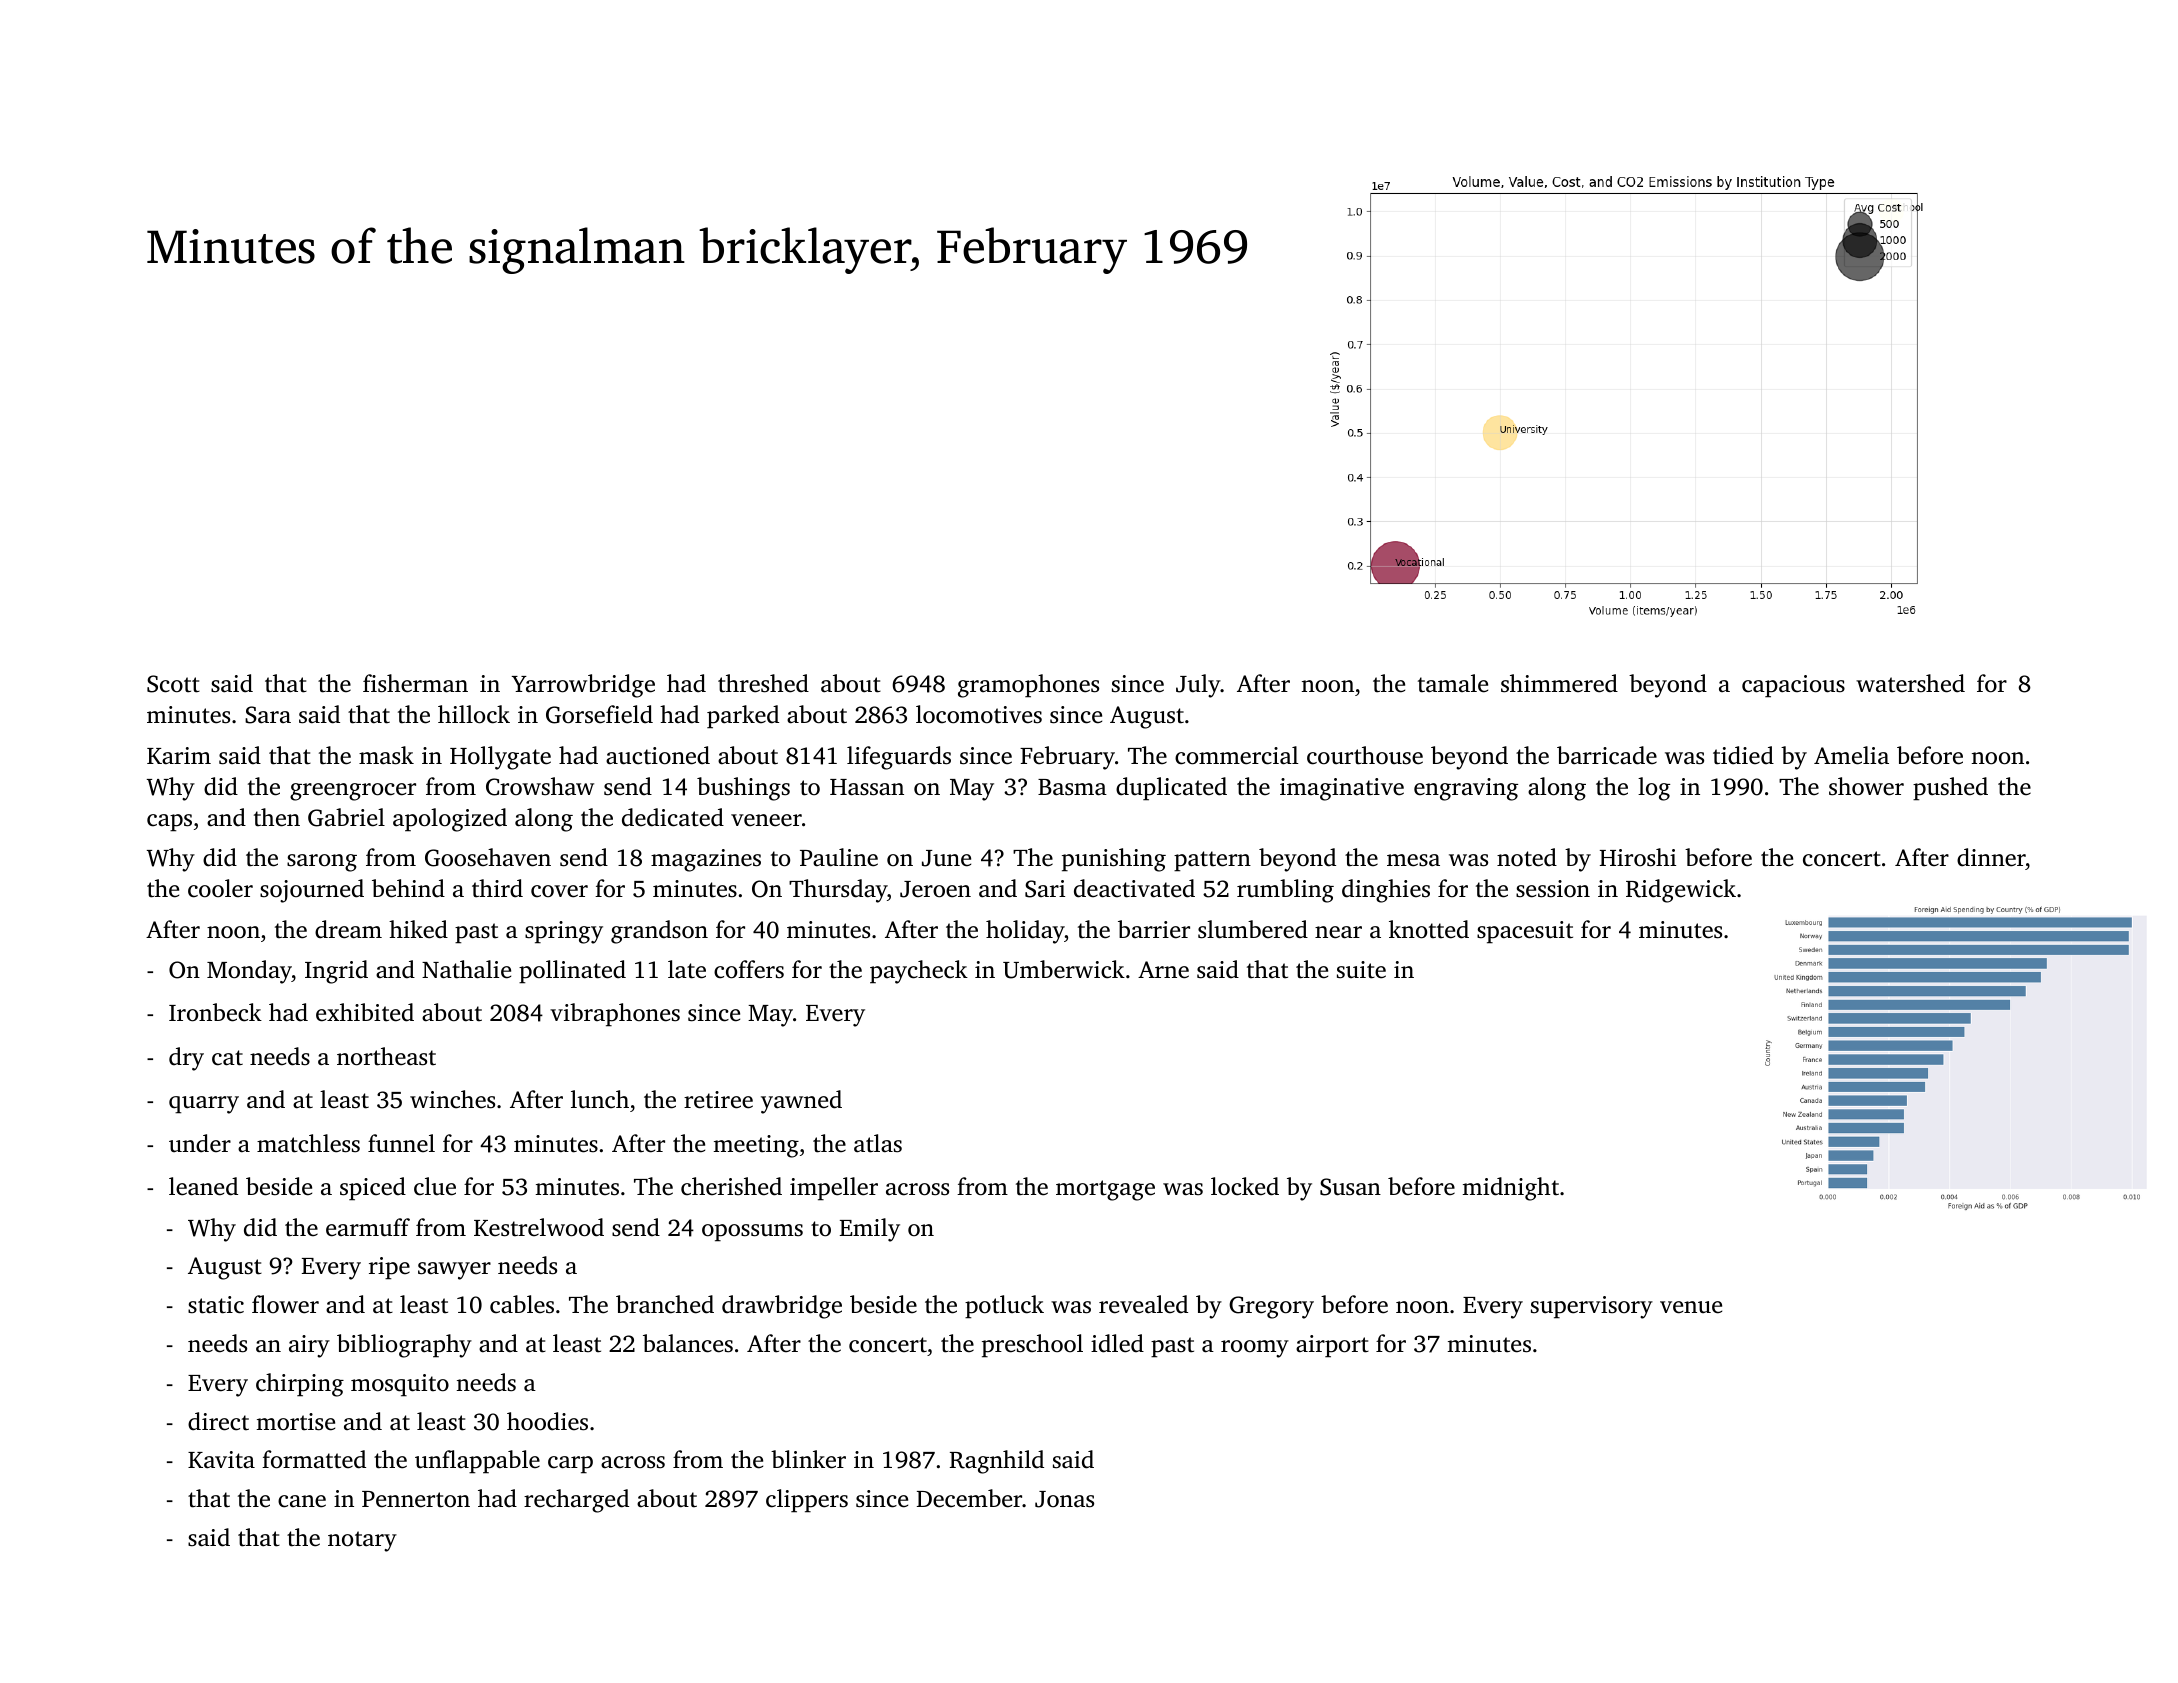  What do you see at coordinates (1510, 1189) in the screenshot?
I see `midnight` at bounding box center [1510, 1189].
